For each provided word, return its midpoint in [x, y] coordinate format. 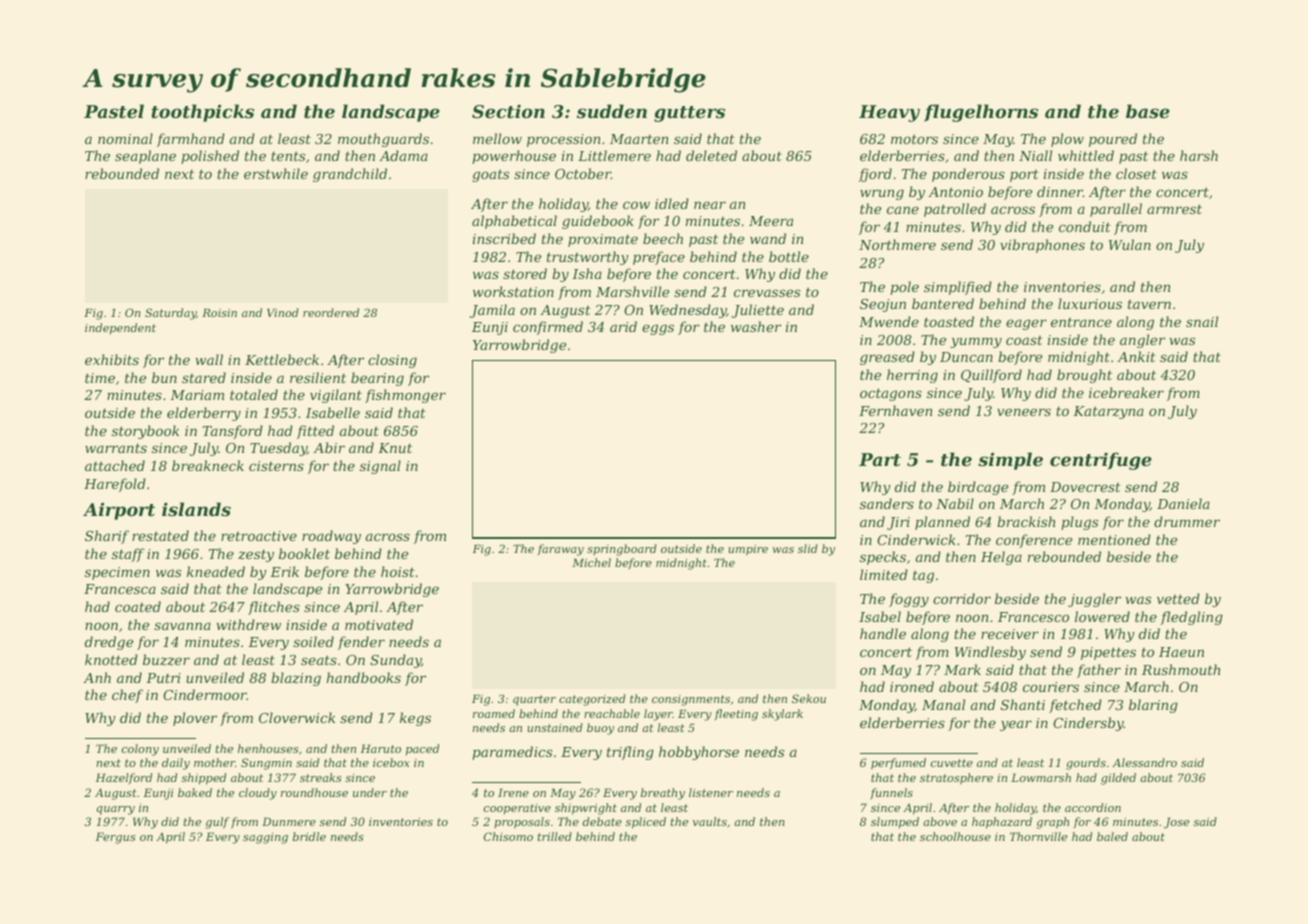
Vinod [283, 312]
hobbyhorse [699, 753]
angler [1142, 341]
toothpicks [202, 113]
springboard [622, 550]
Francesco [1033, 617]
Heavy [889, 113]
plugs [1079, 523]
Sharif [107, 537]
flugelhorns [981, 113]
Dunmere [289, 821]
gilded [1118, 779]
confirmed [548, 328]
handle [883, 633]
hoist [398, 571]
